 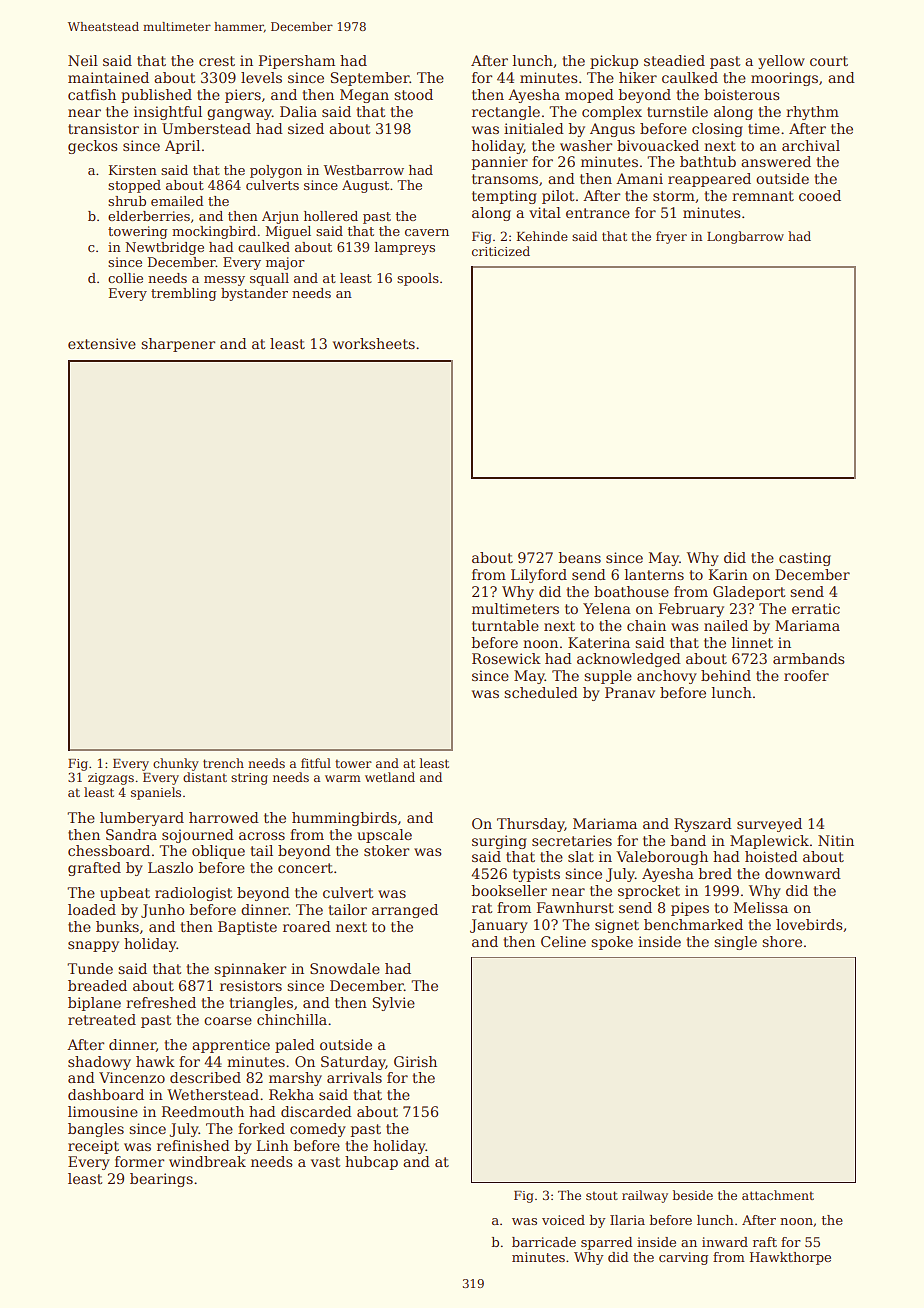 What do you see at coordinates (156, 96) in the image?
I see `published` at bounding box center [156, 96].
